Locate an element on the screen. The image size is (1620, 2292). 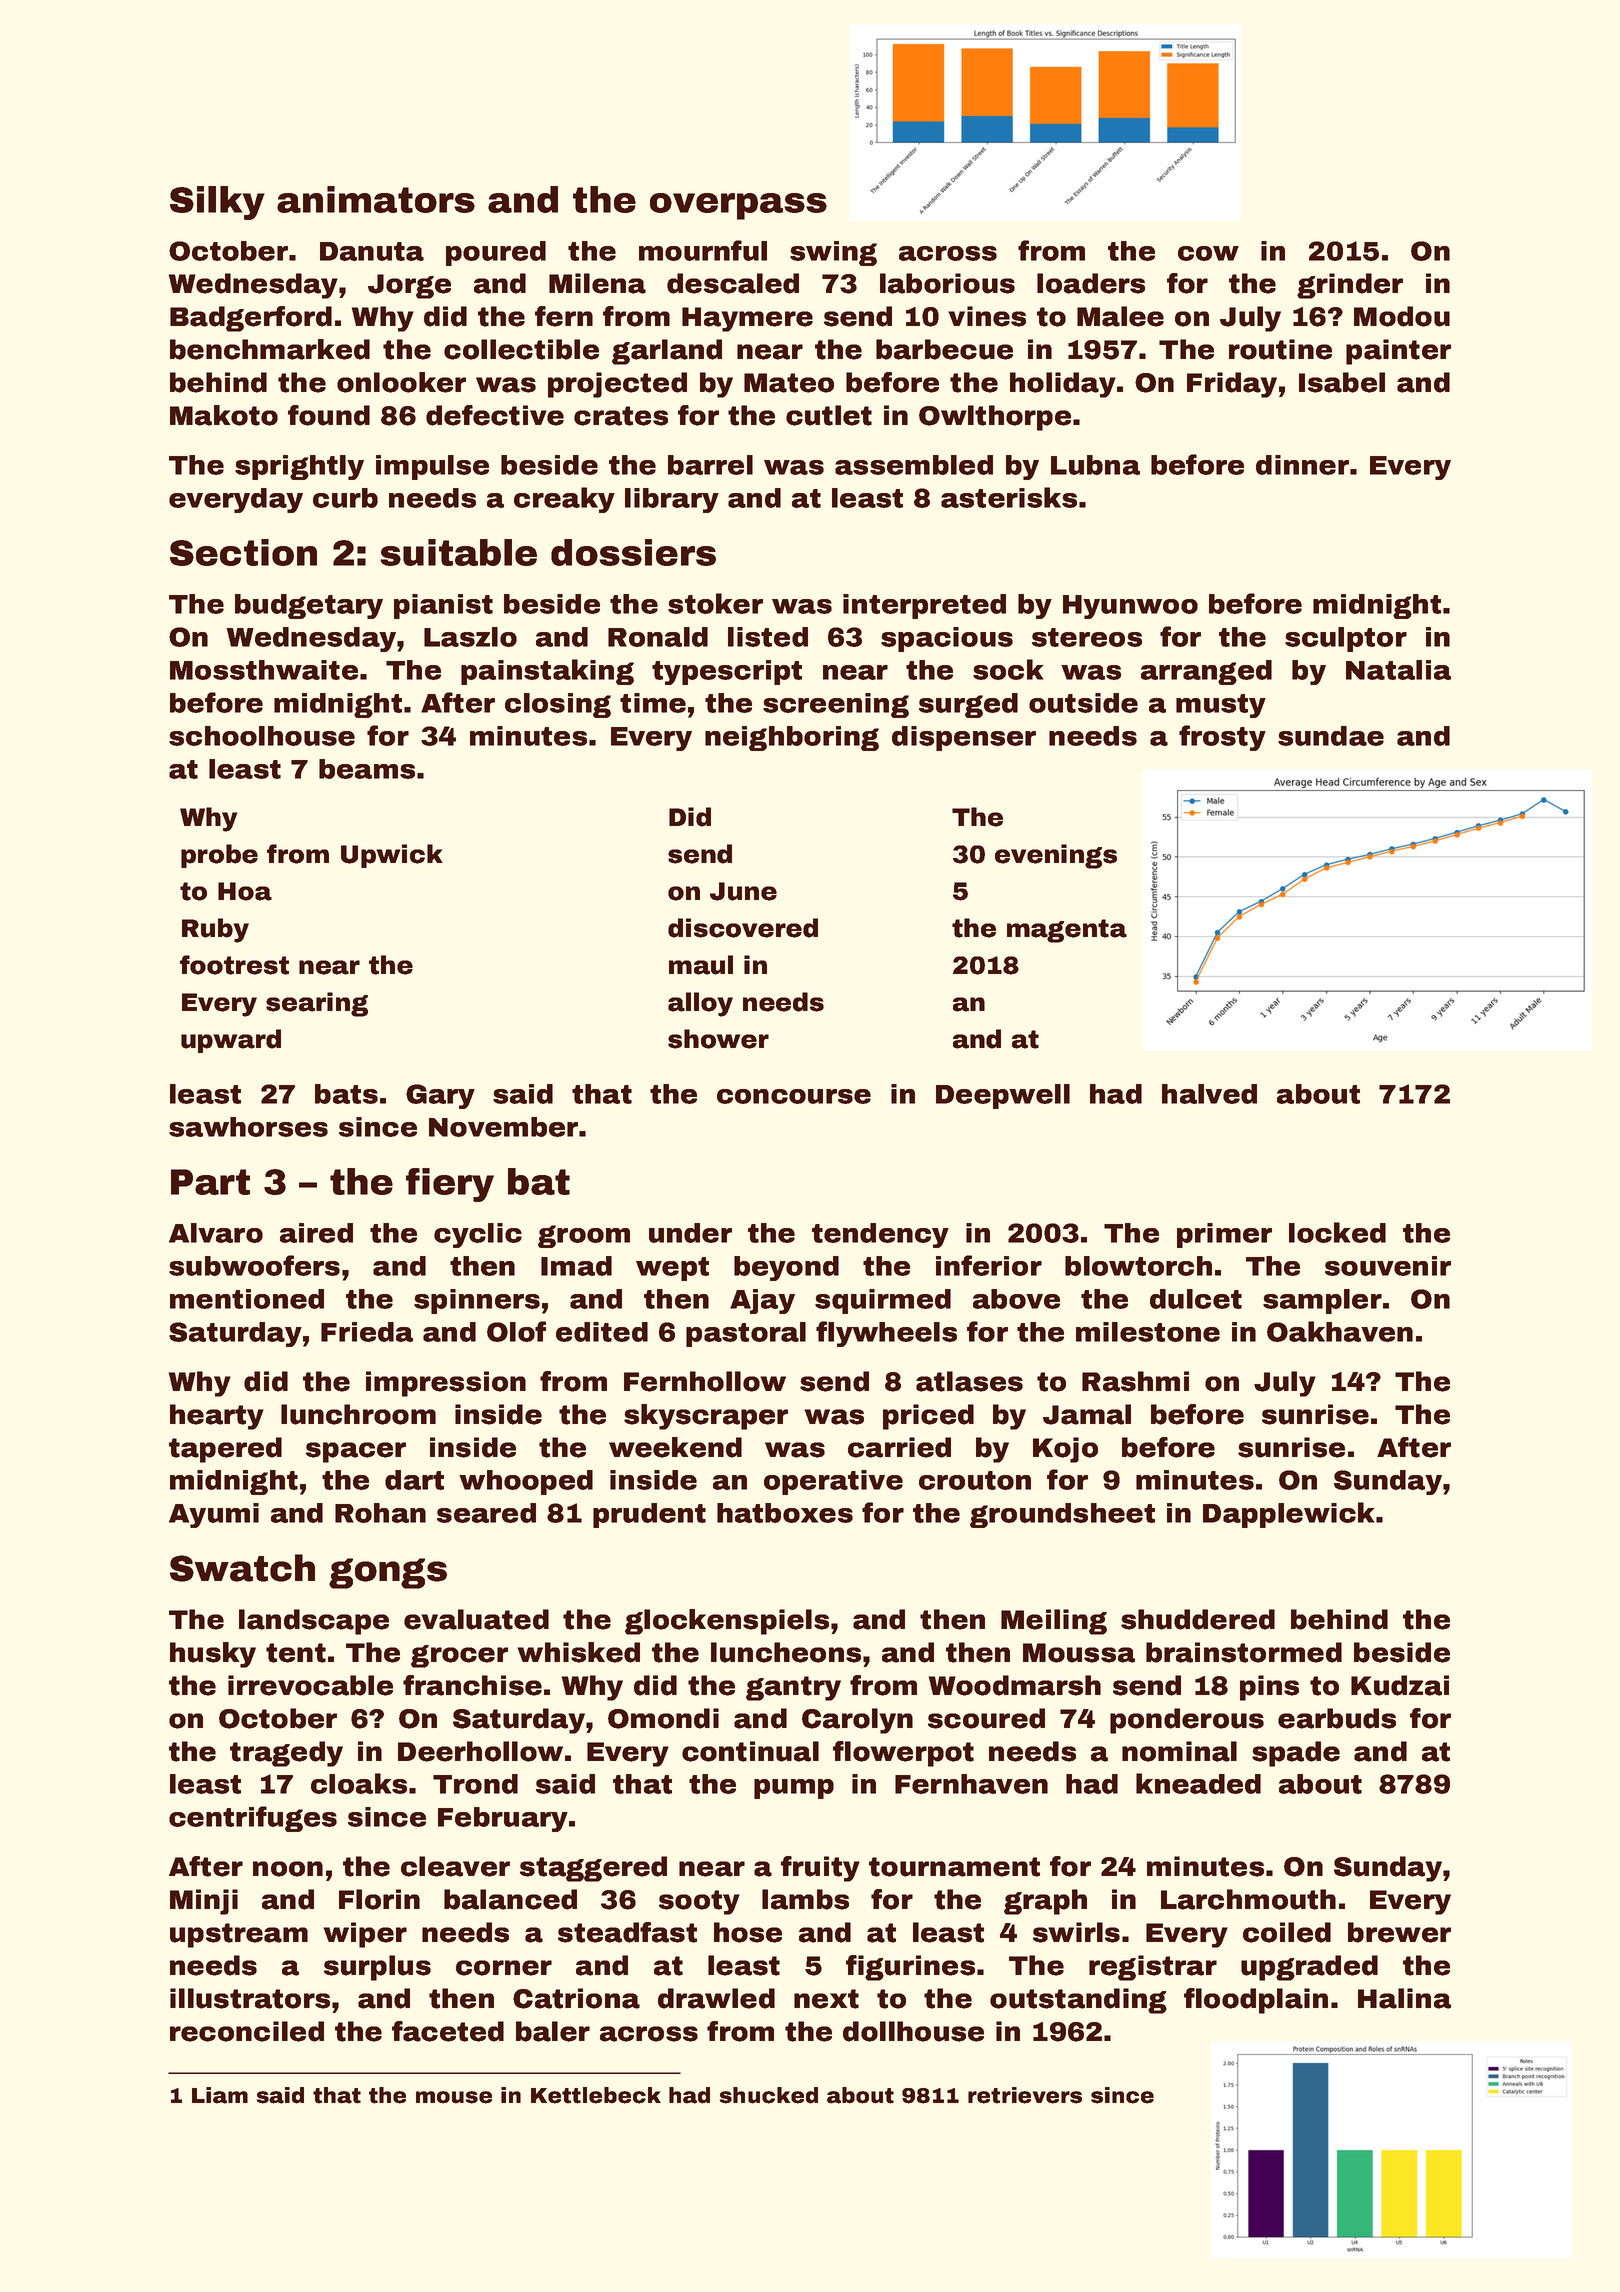
noon is located at coordinates (288, 1869).
